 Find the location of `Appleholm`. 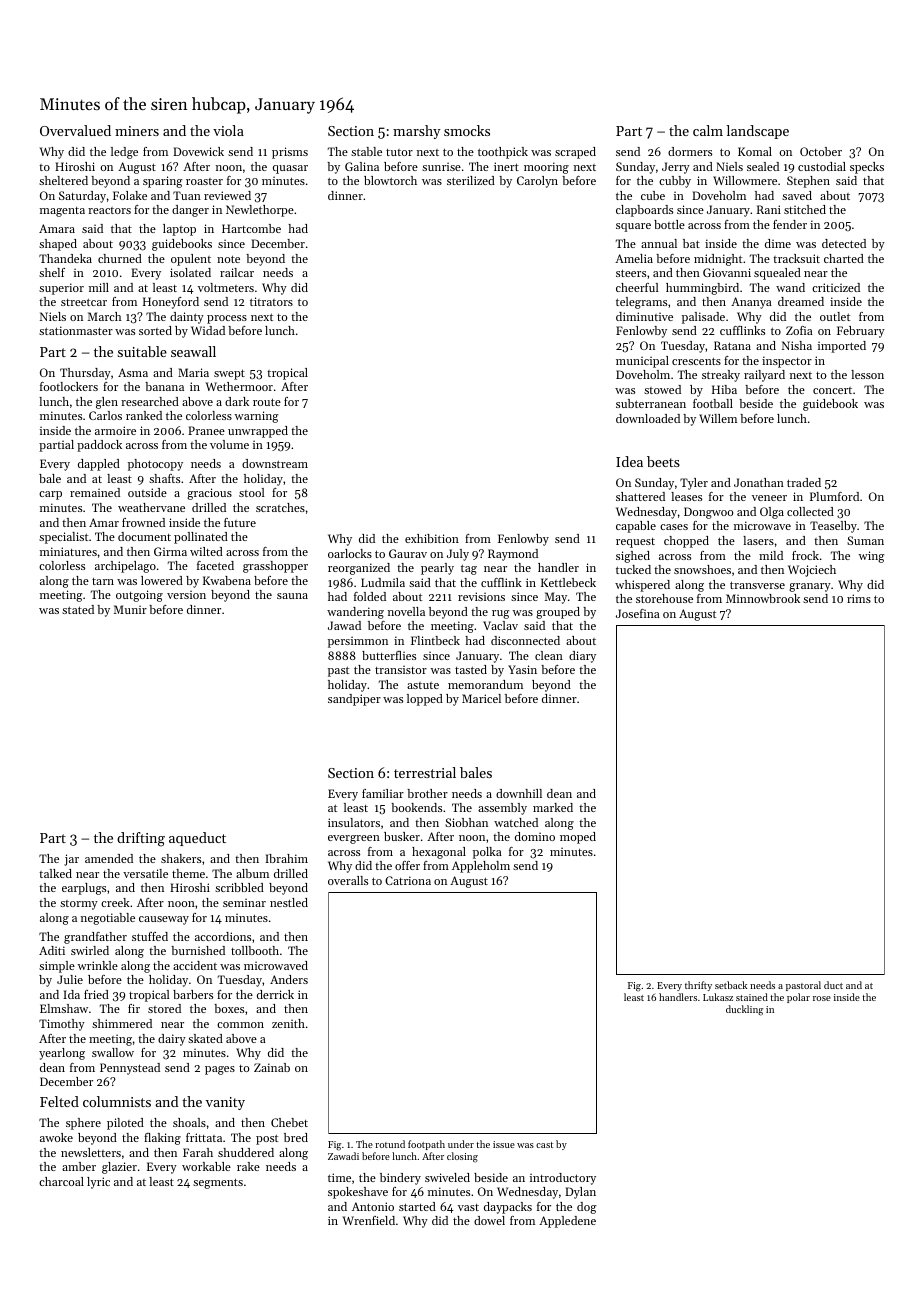

Appleholm is located at coordinates (481, 867).
